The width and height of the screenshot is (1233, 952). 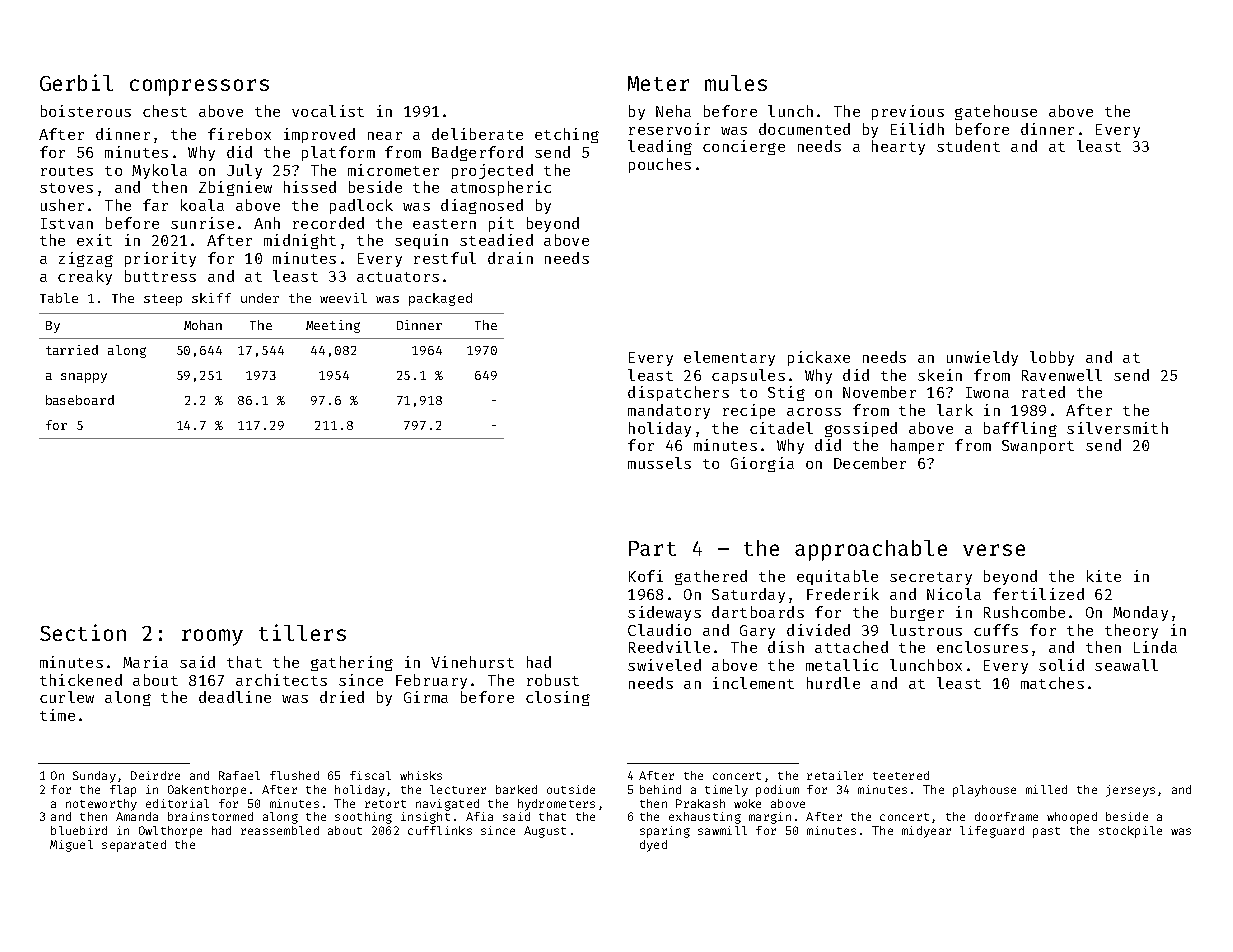 What do you see at coordinates (302, 632) in the screenshot?
I see `tillers` at bounding box center [302, 632].
